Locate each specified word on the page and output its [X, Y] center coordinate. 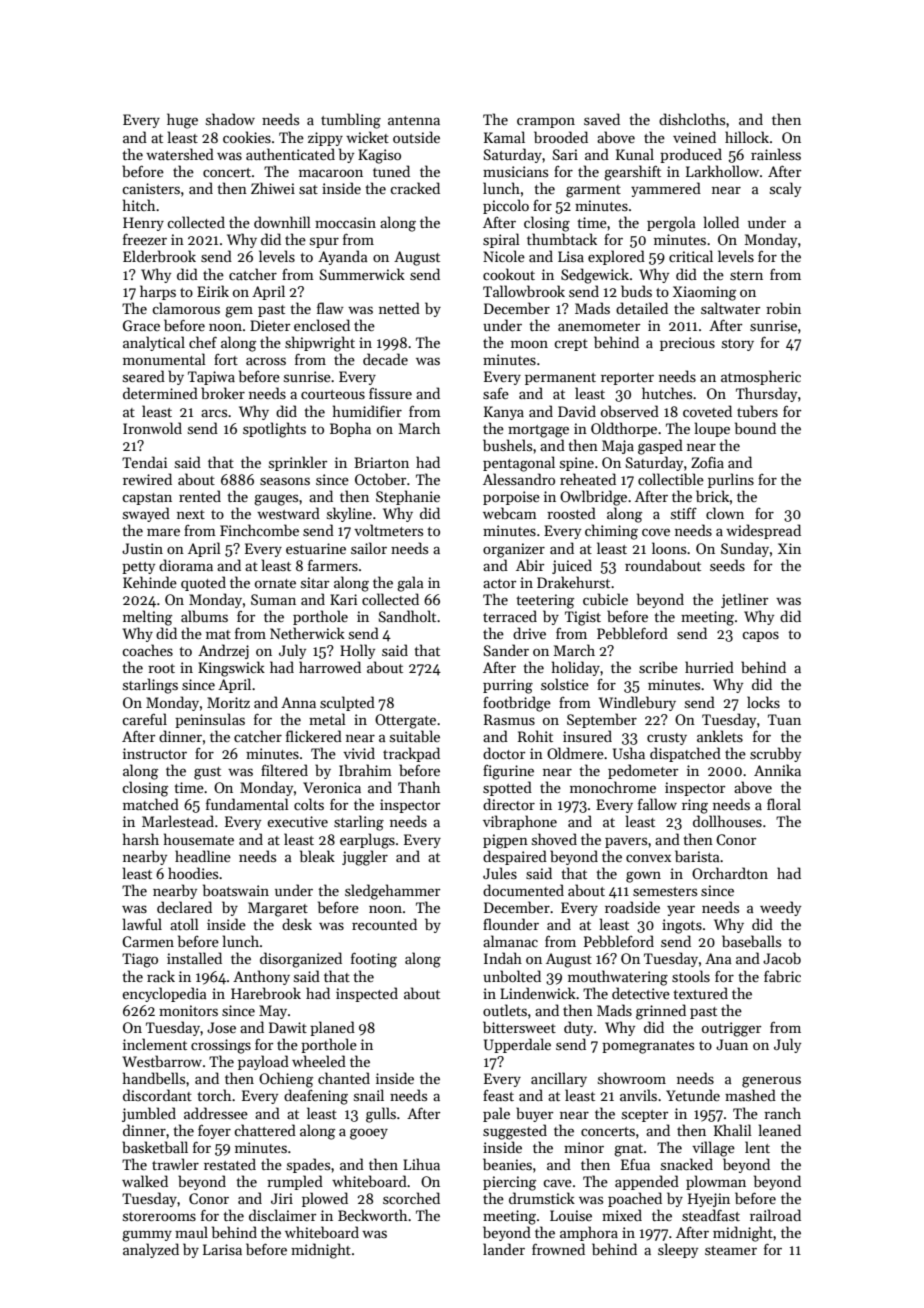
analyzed [151, 1250]
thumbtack [562, 239]
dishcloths [692, 119]
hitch [139, 205]
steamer [731, 1250]
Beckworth [372, 1215]
